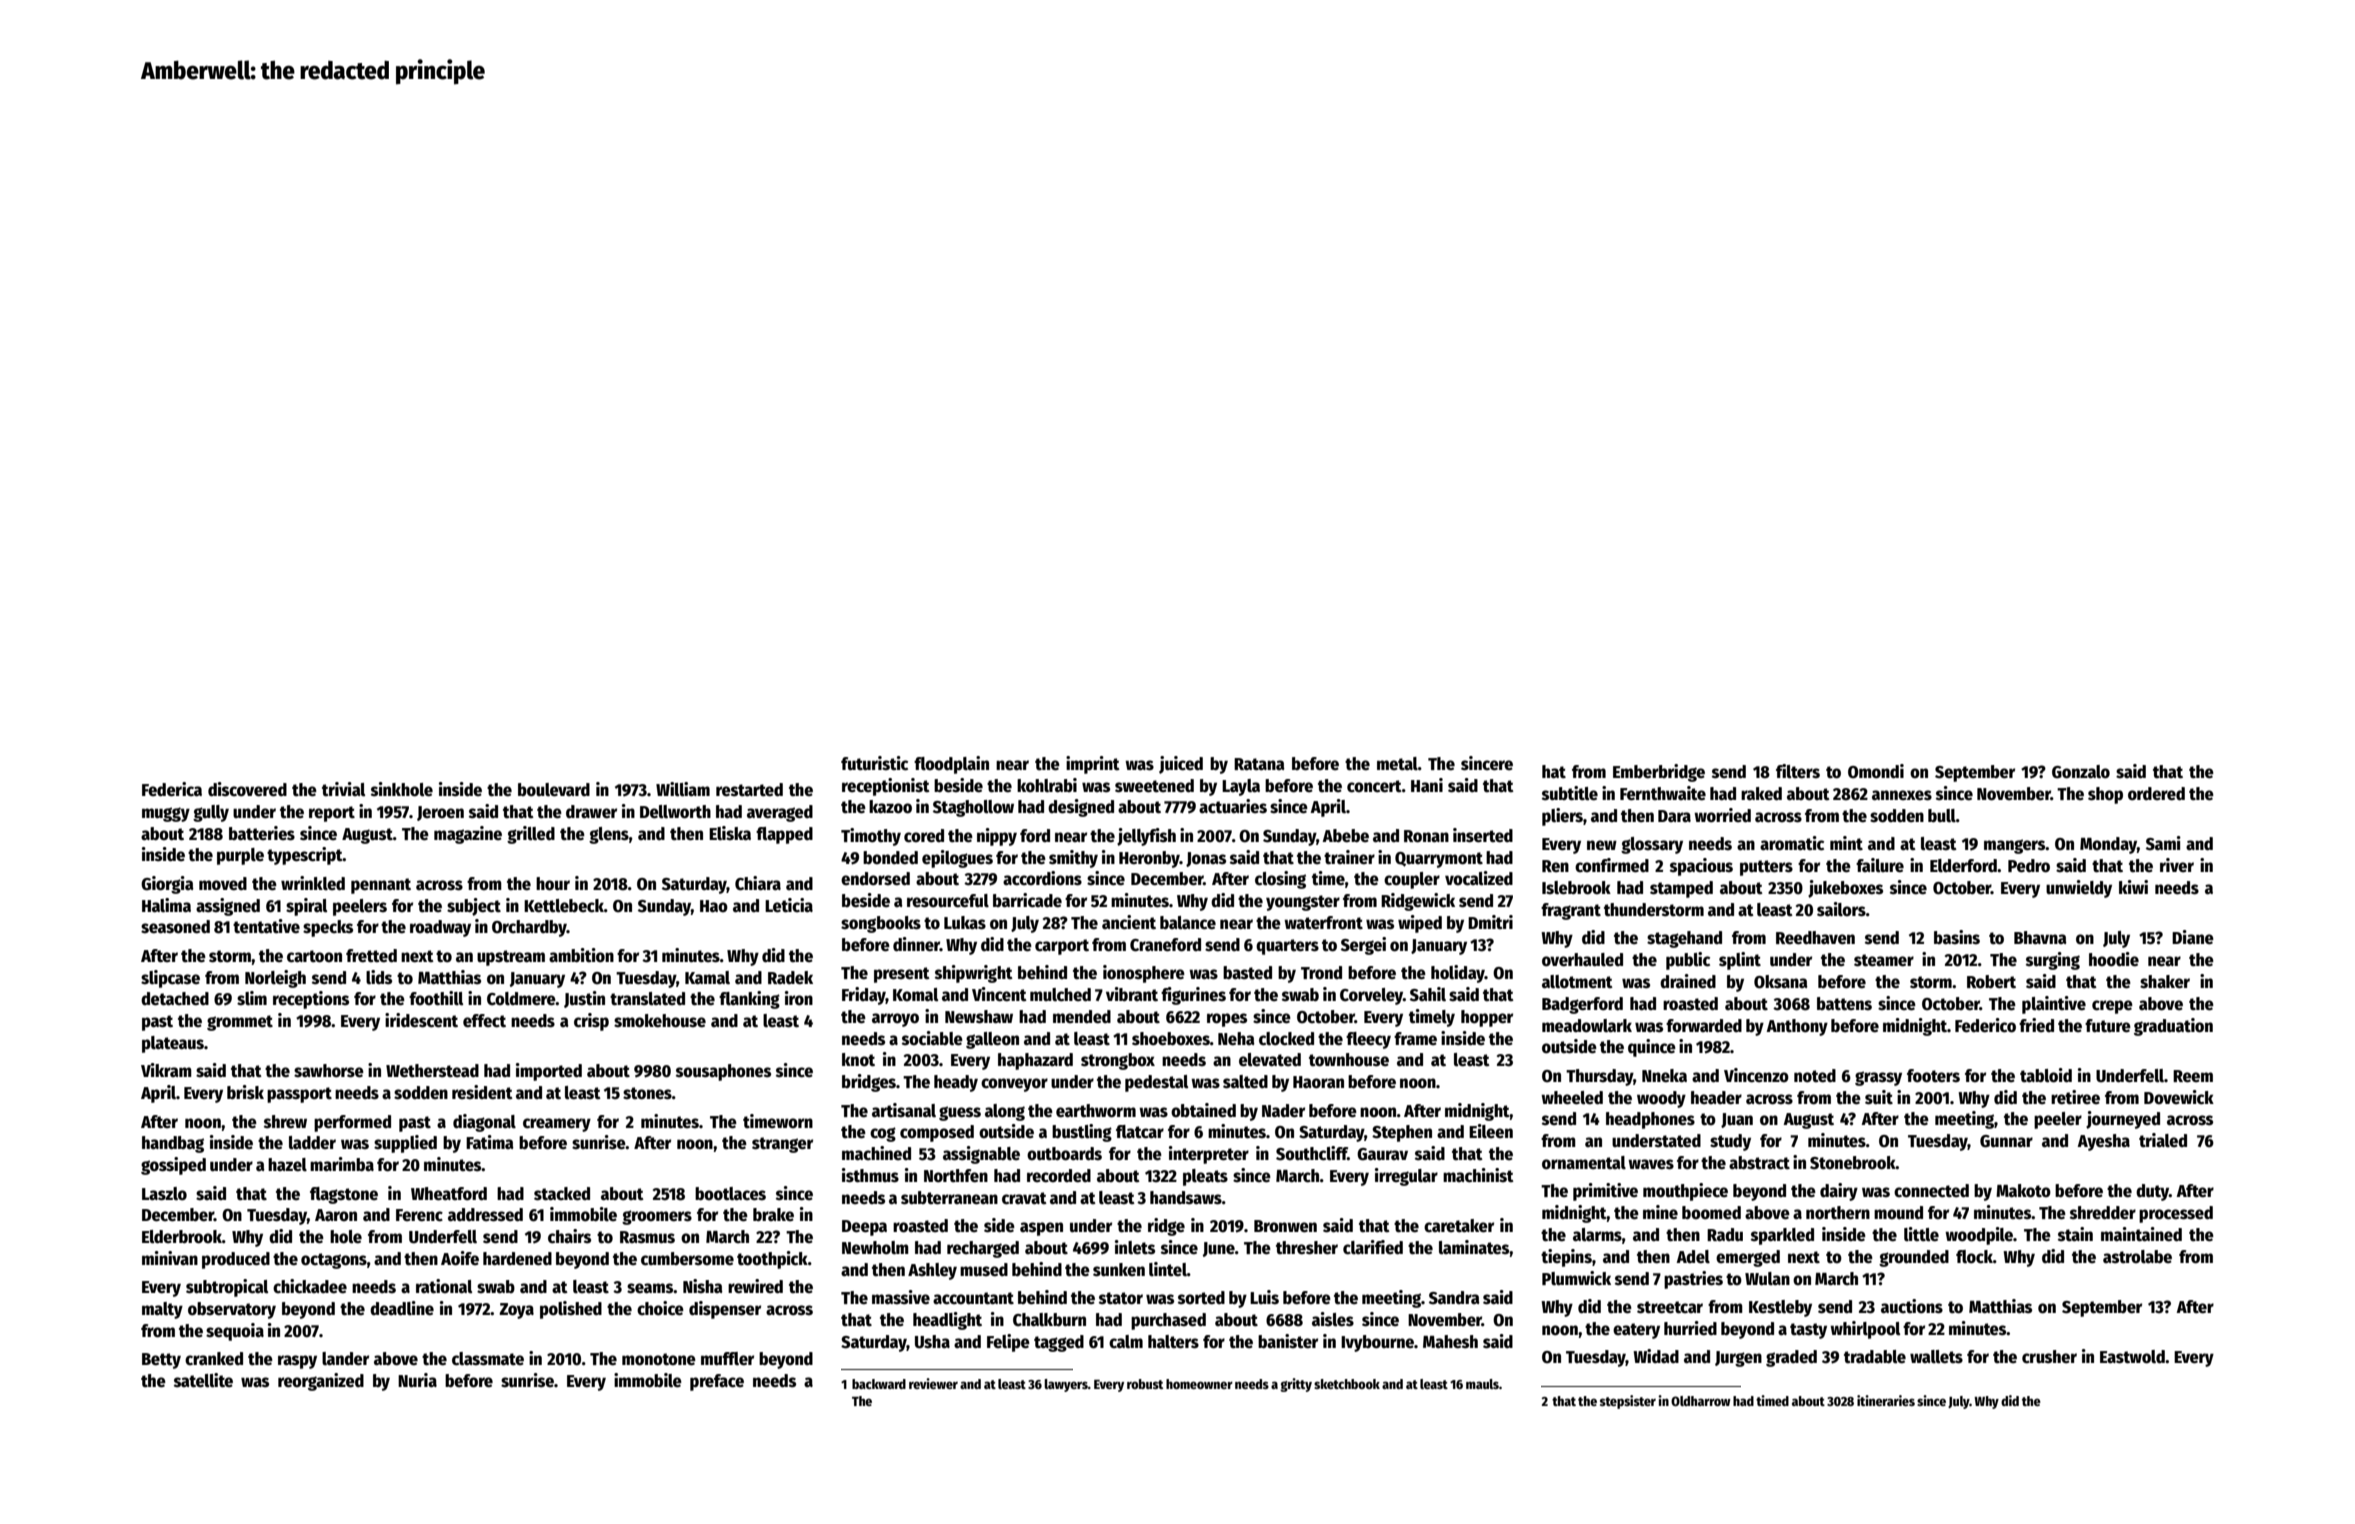  I want to click on batteries, so click(262, 833).
